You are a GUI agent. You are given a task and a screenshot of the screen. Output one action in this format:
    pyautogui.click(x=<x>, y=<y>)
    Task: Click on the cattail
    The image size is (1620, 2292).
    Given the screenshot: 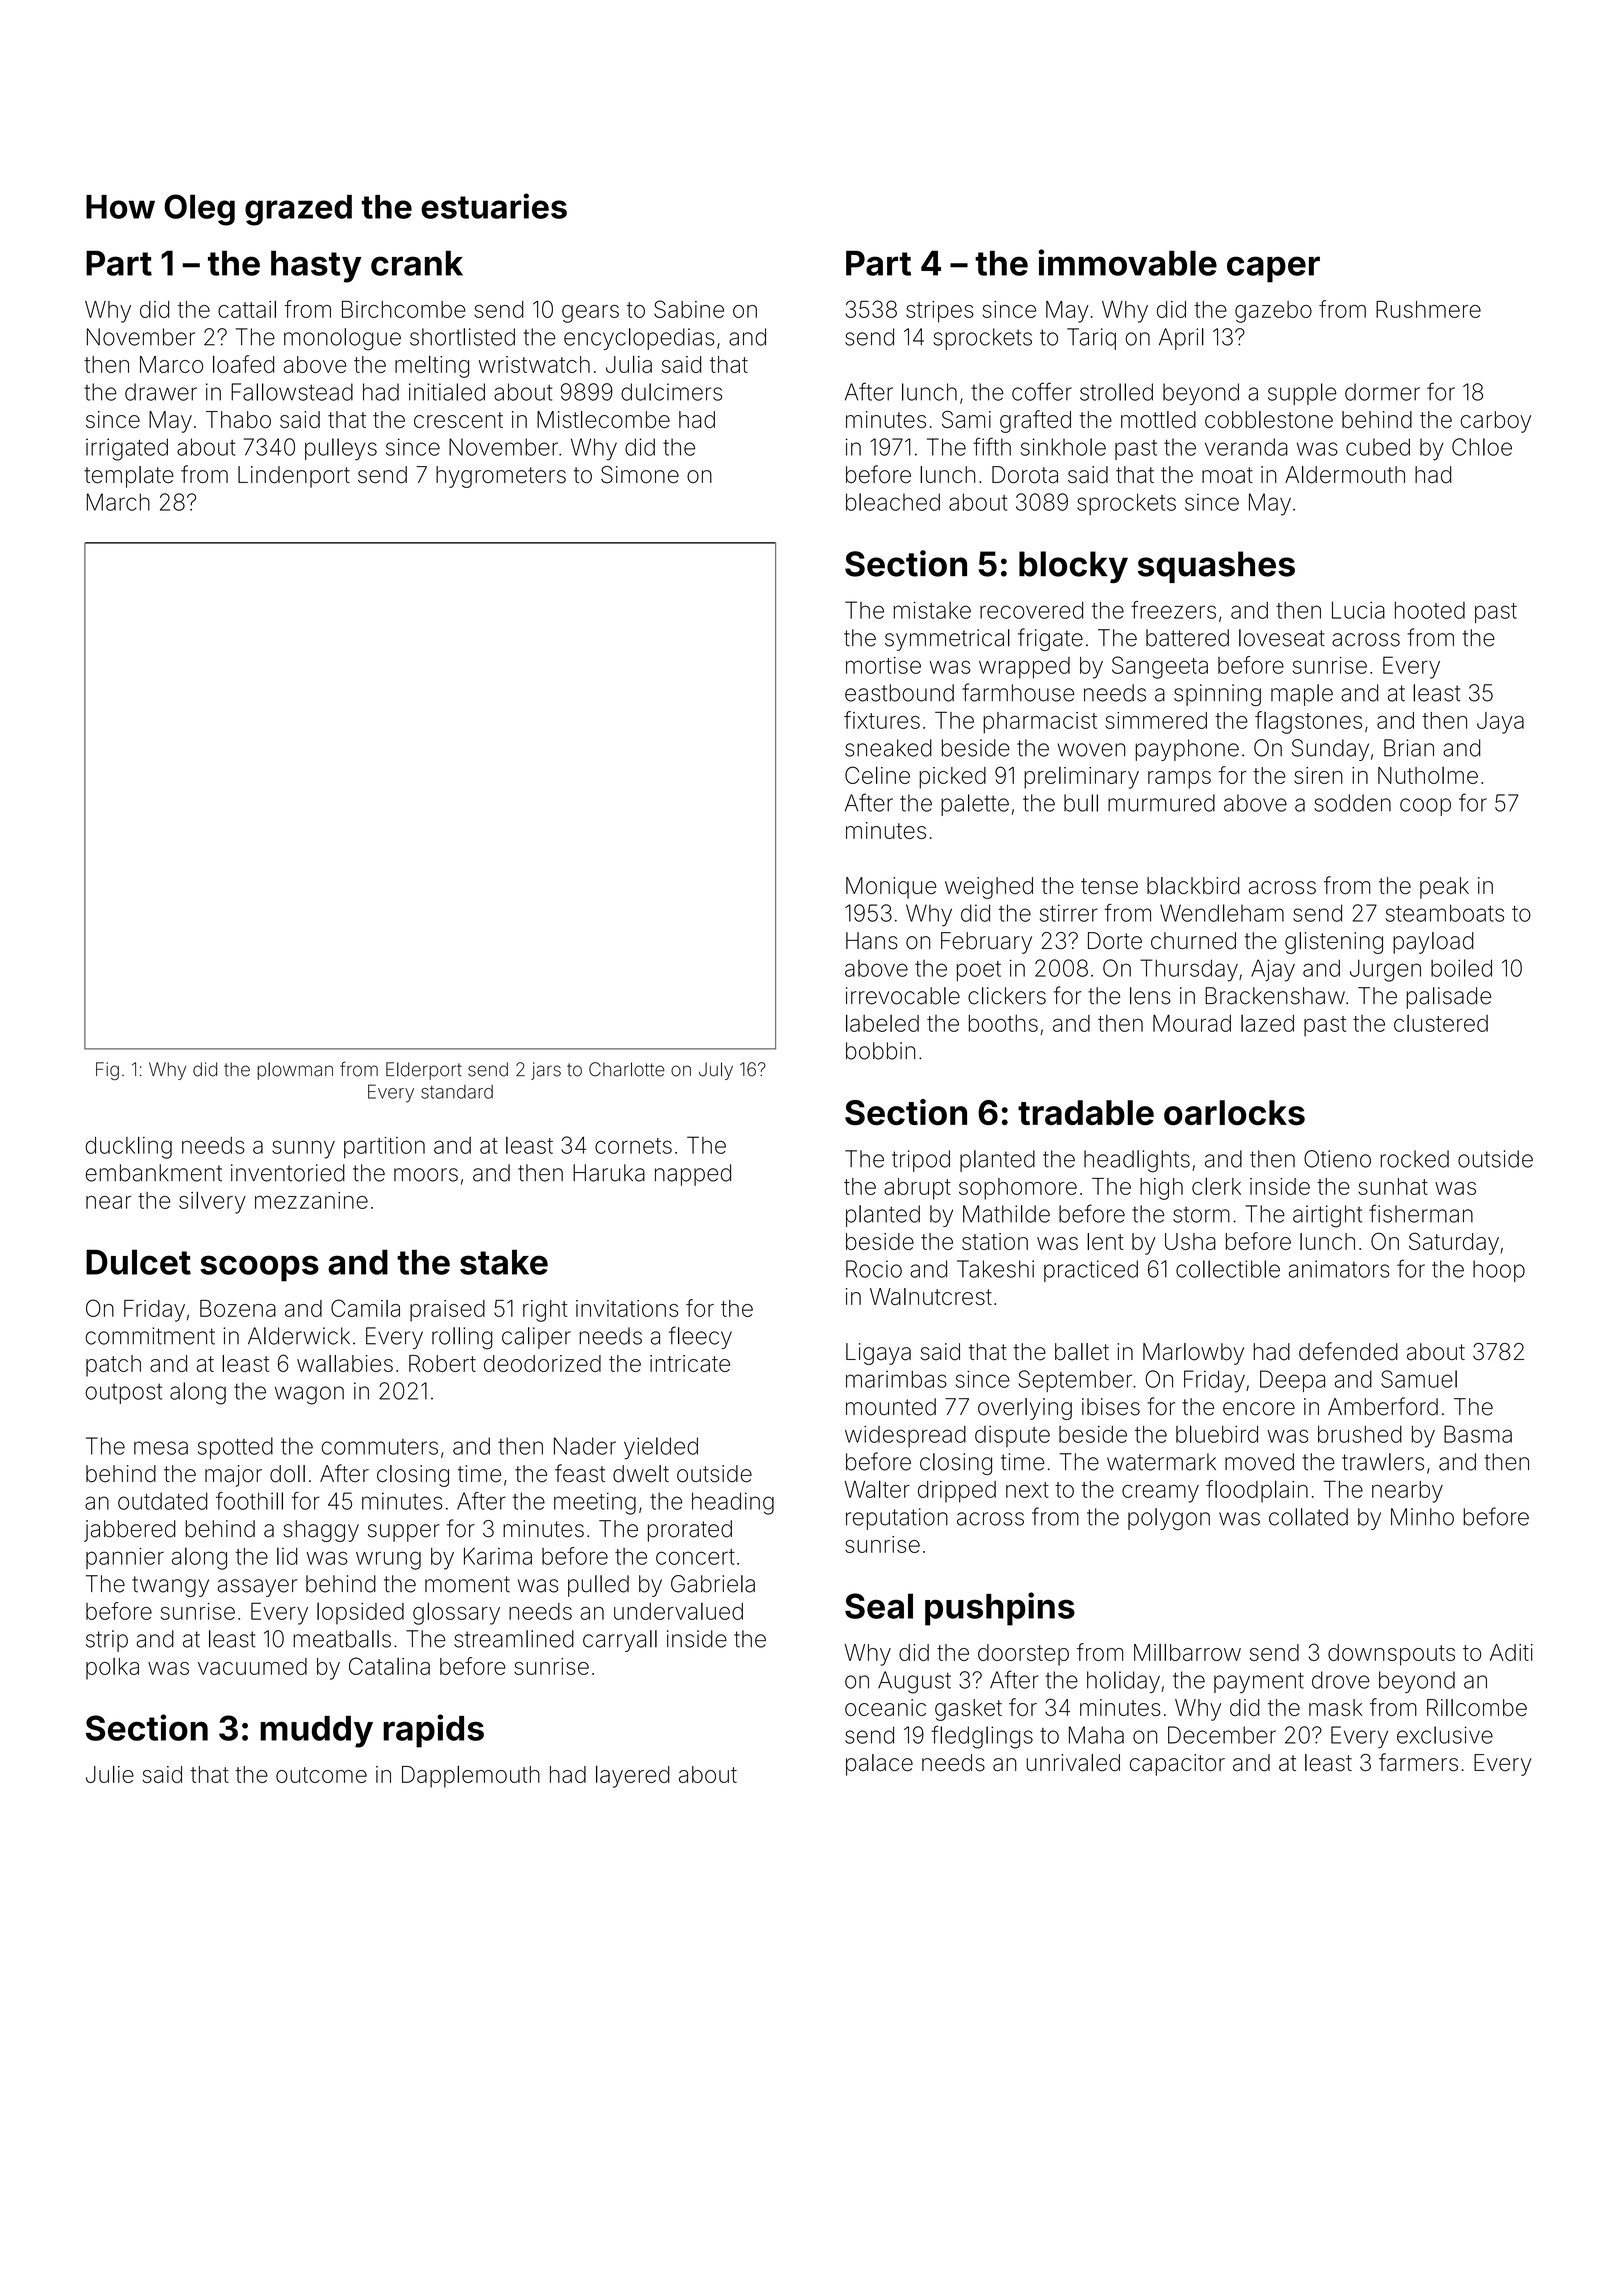 What is the action you would take?
    pyautogui.click(x=247, y=309)
